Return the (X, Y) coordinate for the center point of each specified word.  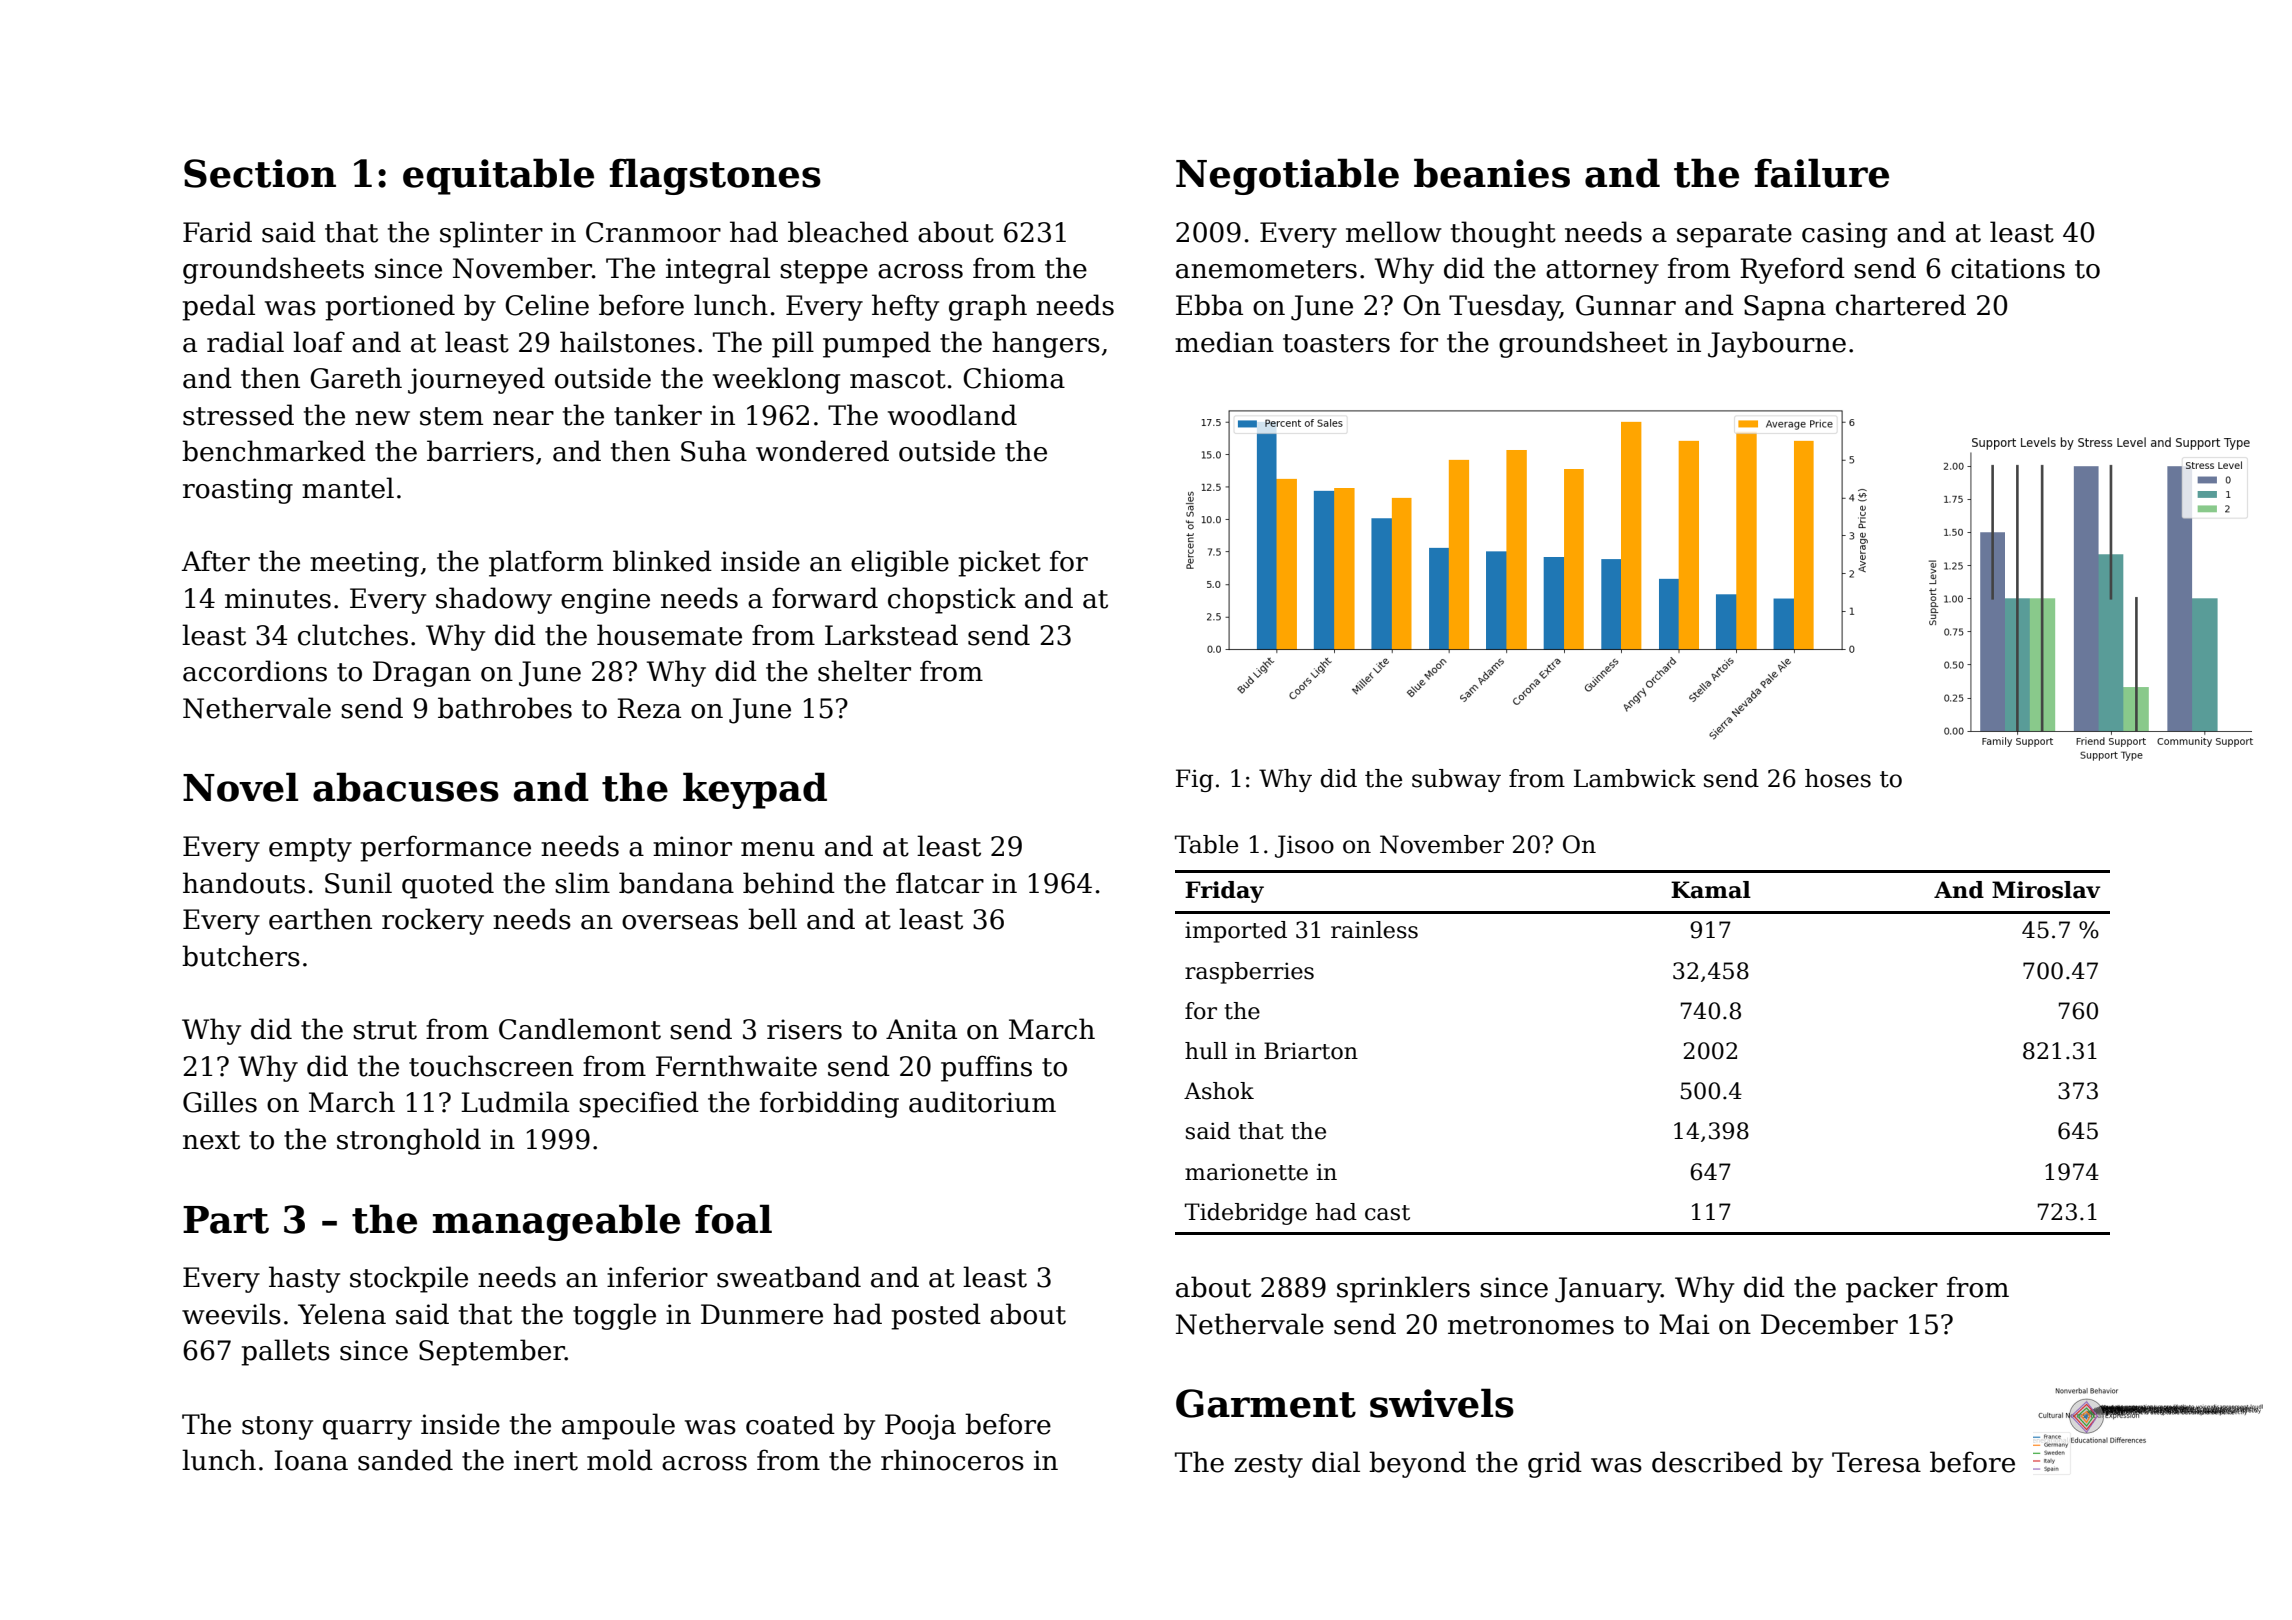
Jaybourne (1777, 344)
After (215, 561)
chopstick (952, 600)
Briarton (1311, 1051)
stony (277, 1428)
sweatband (789, 1277)
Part (226, 1220)
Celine (547, 305)
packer (1892, 1289)
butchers (241, 956)
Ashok (1219, 1091)
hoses (1838, 778)
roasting (238, 491)
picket (999, 563)
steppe (824, 272)
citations (2008, 268)
